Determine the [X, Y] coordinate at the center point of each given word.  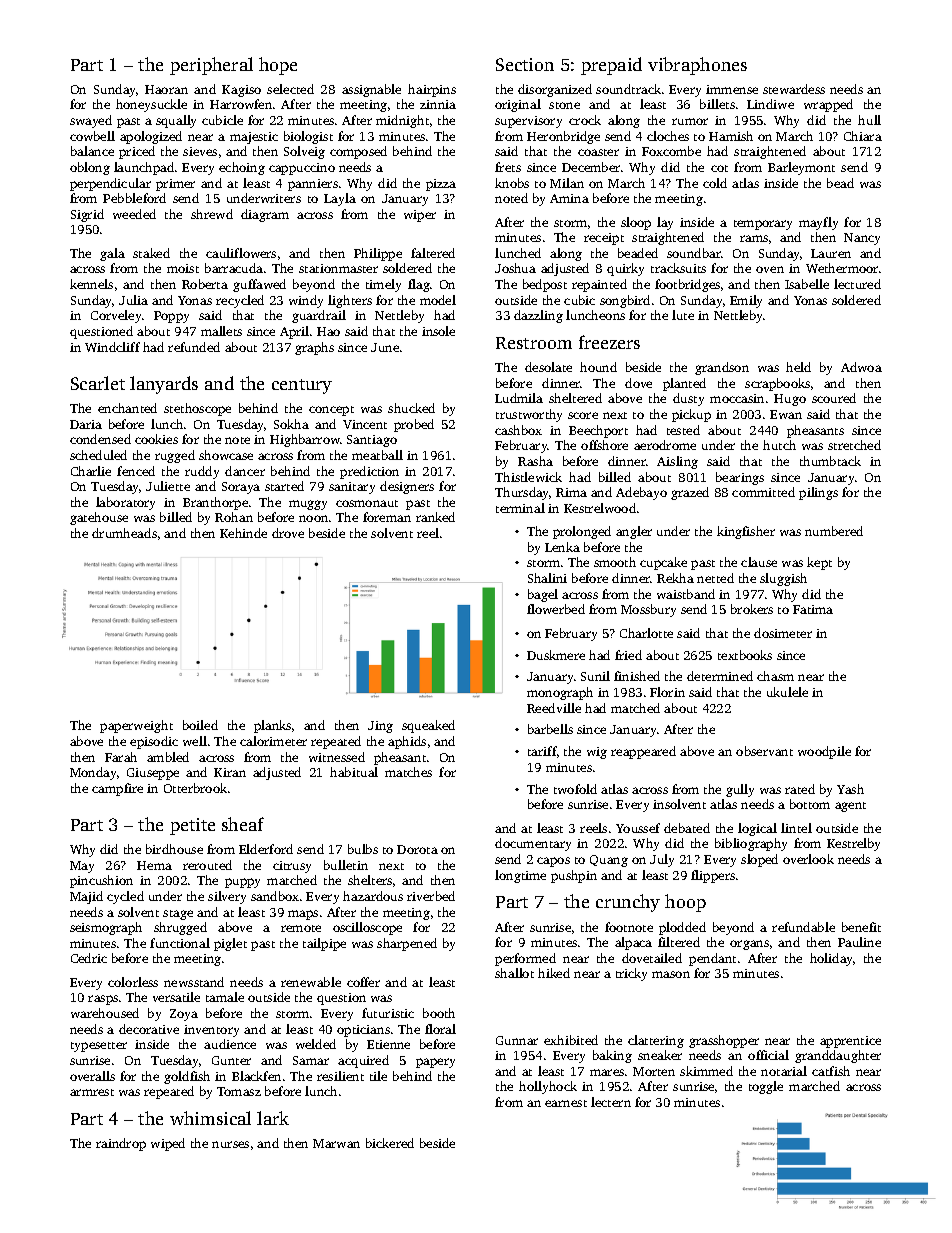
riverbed [431, 896]
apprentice [850, 1042]
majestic [254, 138]
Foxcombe [671, 151]
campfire [117, 789]
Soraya [241, 488]
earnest [566, 1103]
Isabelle [807, 284]
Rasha [535, 461]
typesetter [99, 1047]
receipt [604, 239]
